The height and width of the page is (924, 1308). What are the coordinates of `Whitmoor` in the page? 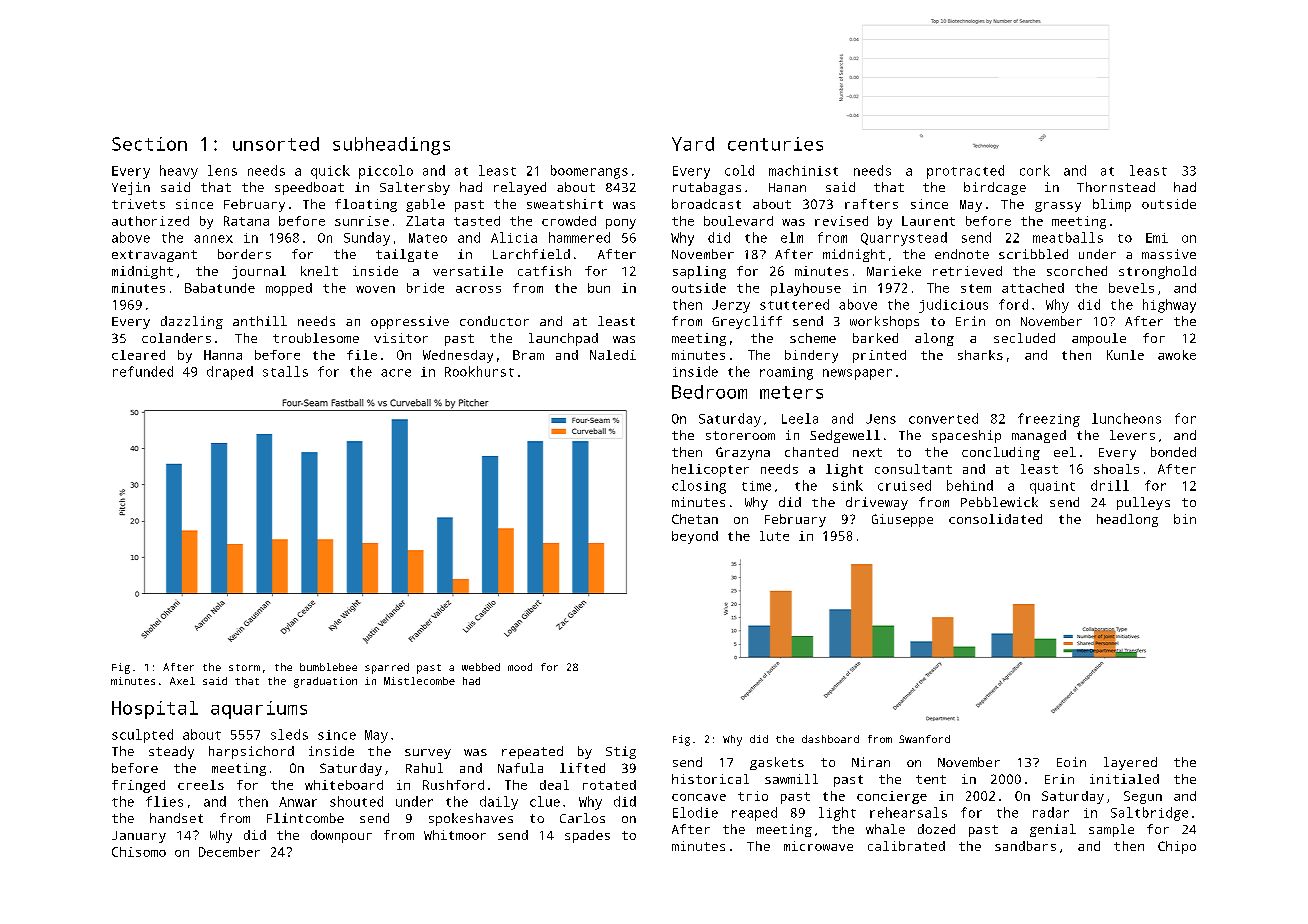 It's located at (455, 835).
